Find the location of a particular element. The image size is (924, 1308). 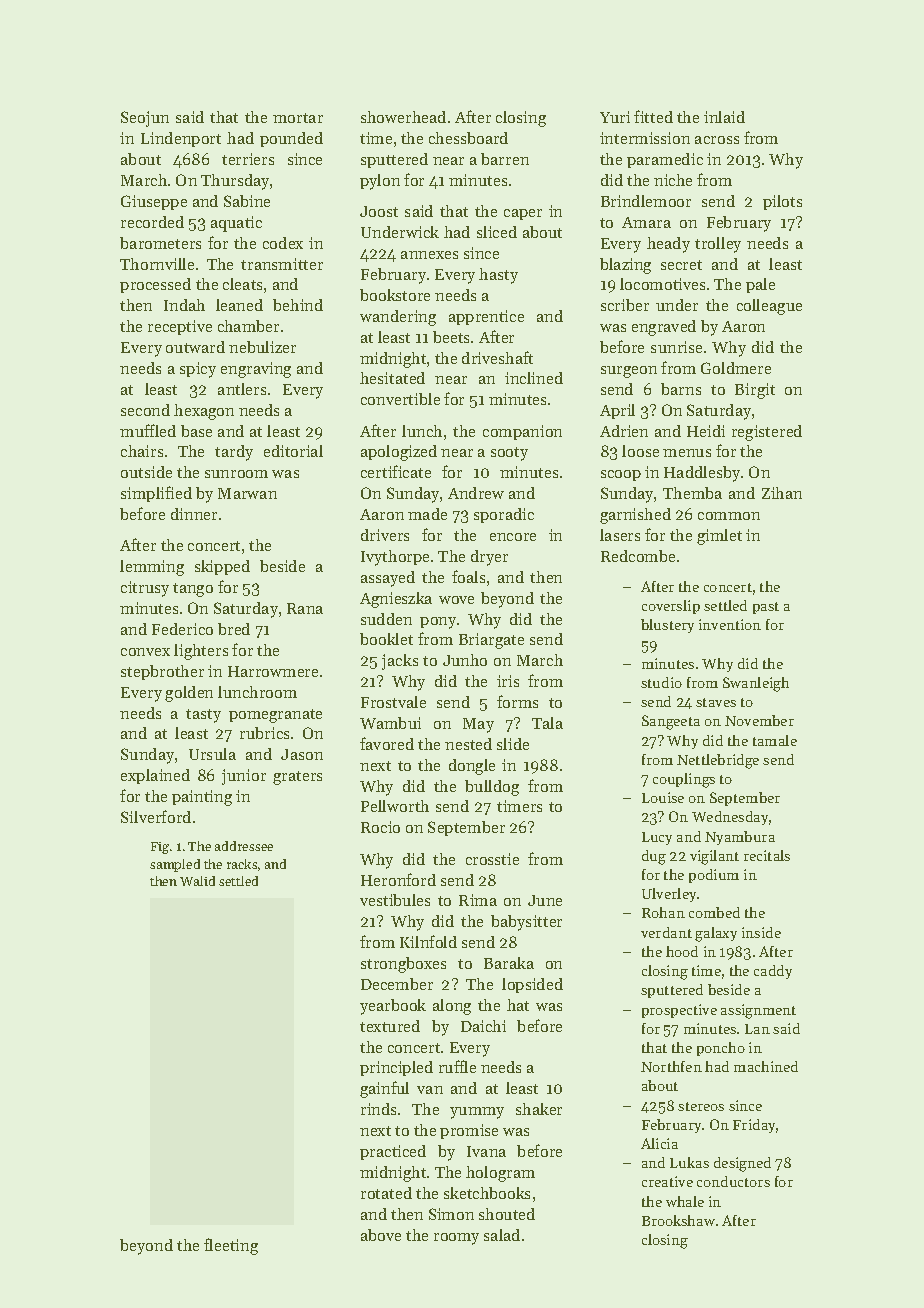

Goldmere is located at coordinates (736, 368).
